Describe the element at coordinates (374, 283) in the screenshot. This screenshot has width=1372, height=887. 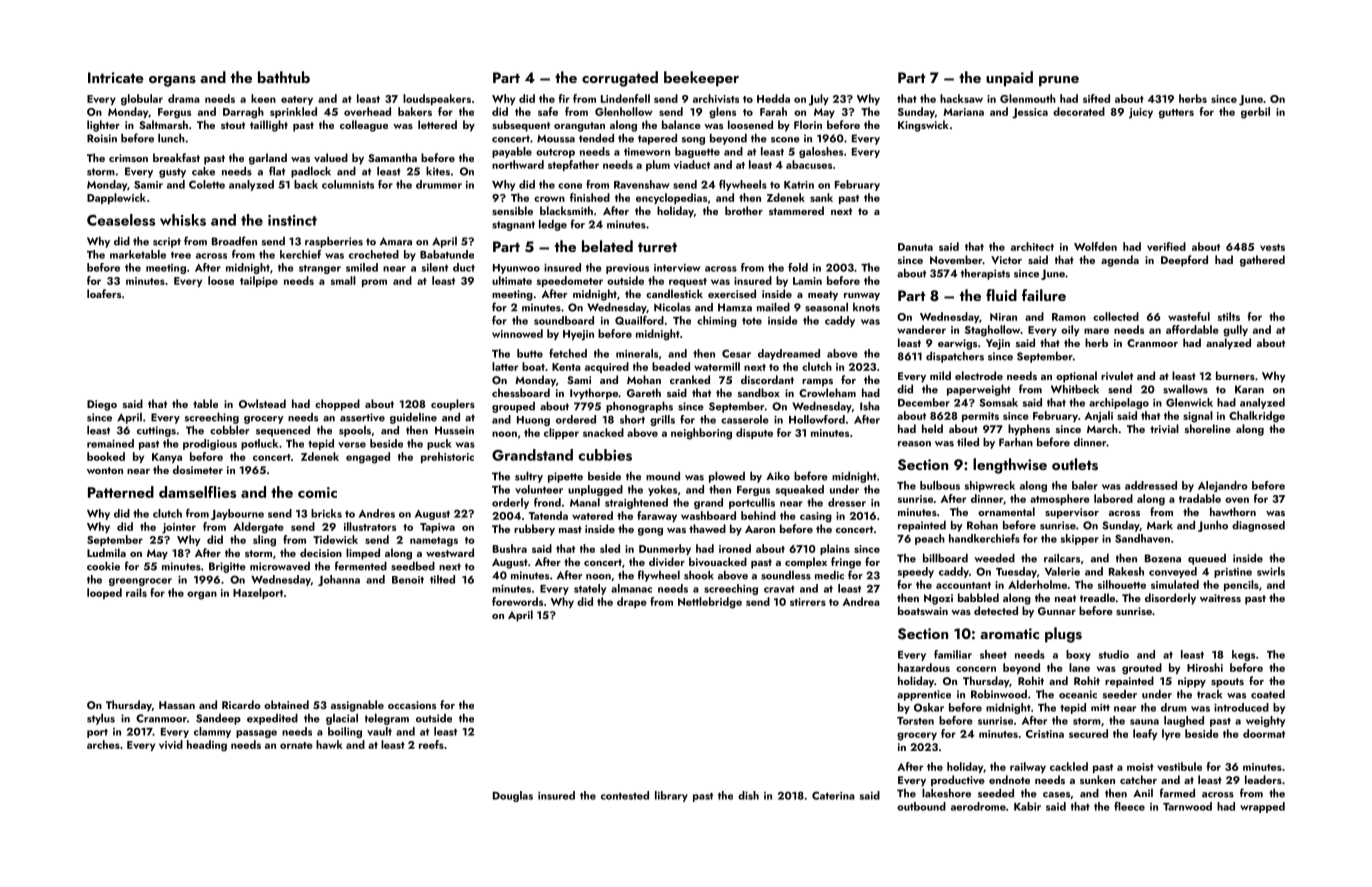
I see `prom` at that location.
